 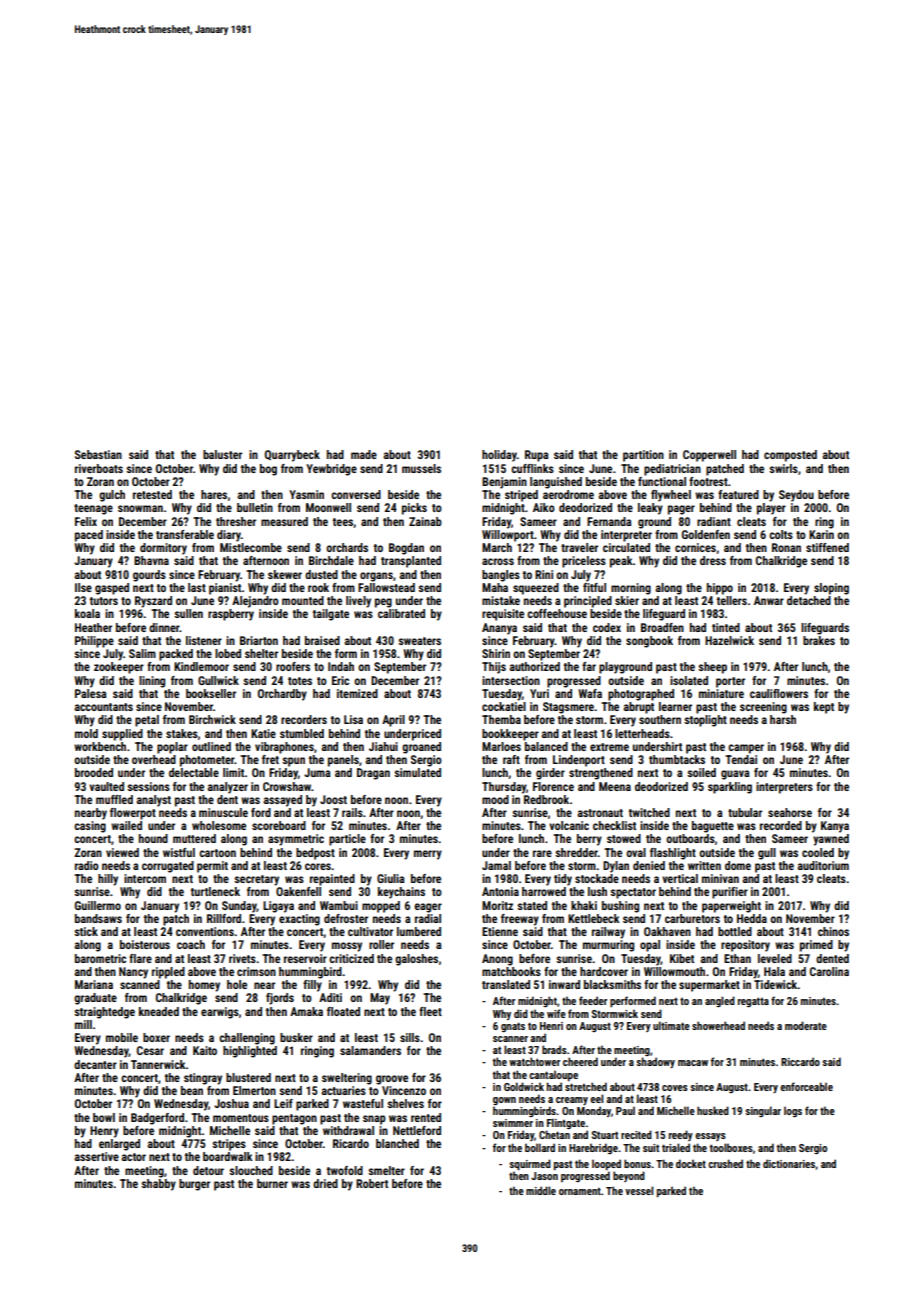 I want to click on leaky, so click(x=650, y=509).
